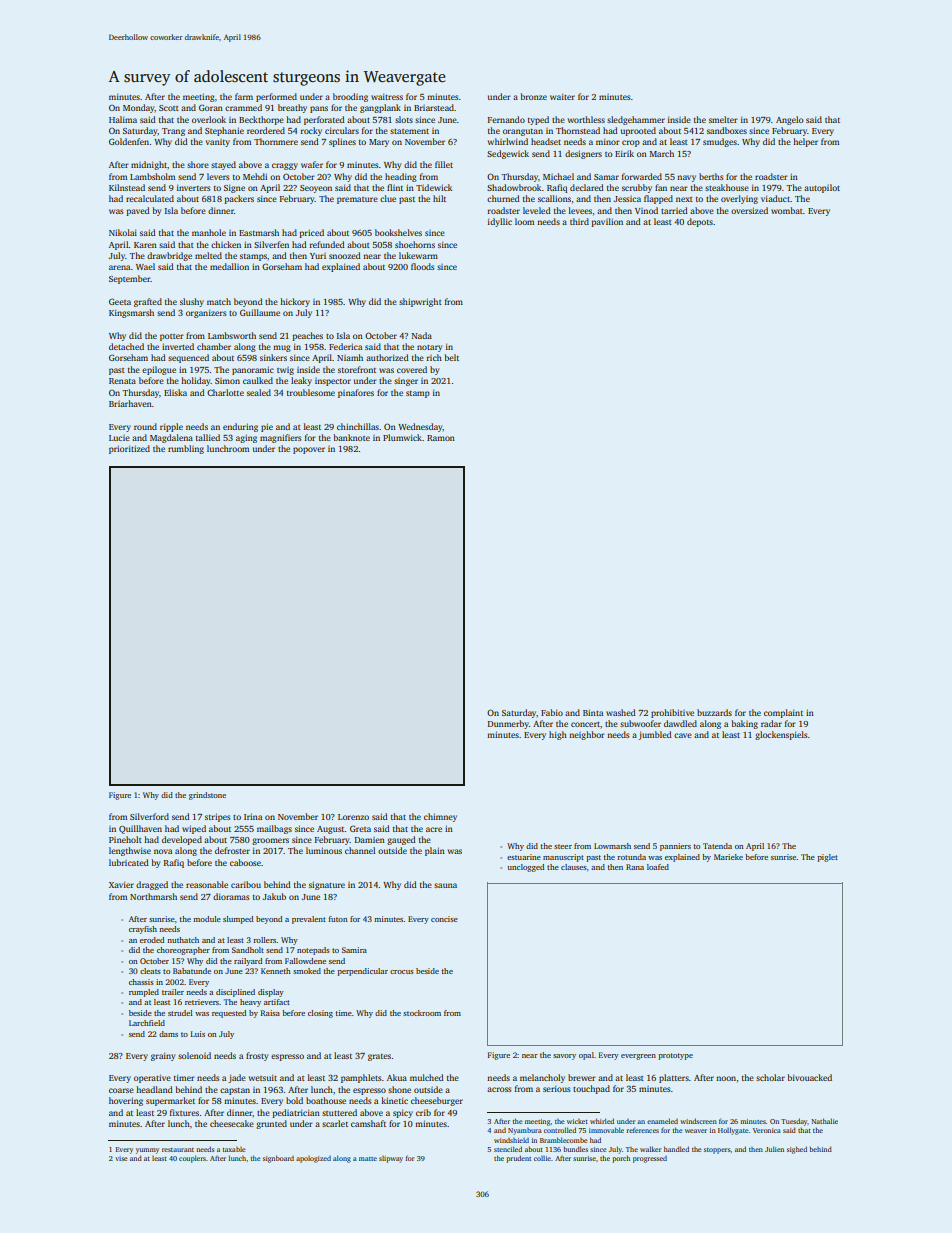 This document has width=952, height=1233. I want to click on prohibitive, so click(672, 713).
